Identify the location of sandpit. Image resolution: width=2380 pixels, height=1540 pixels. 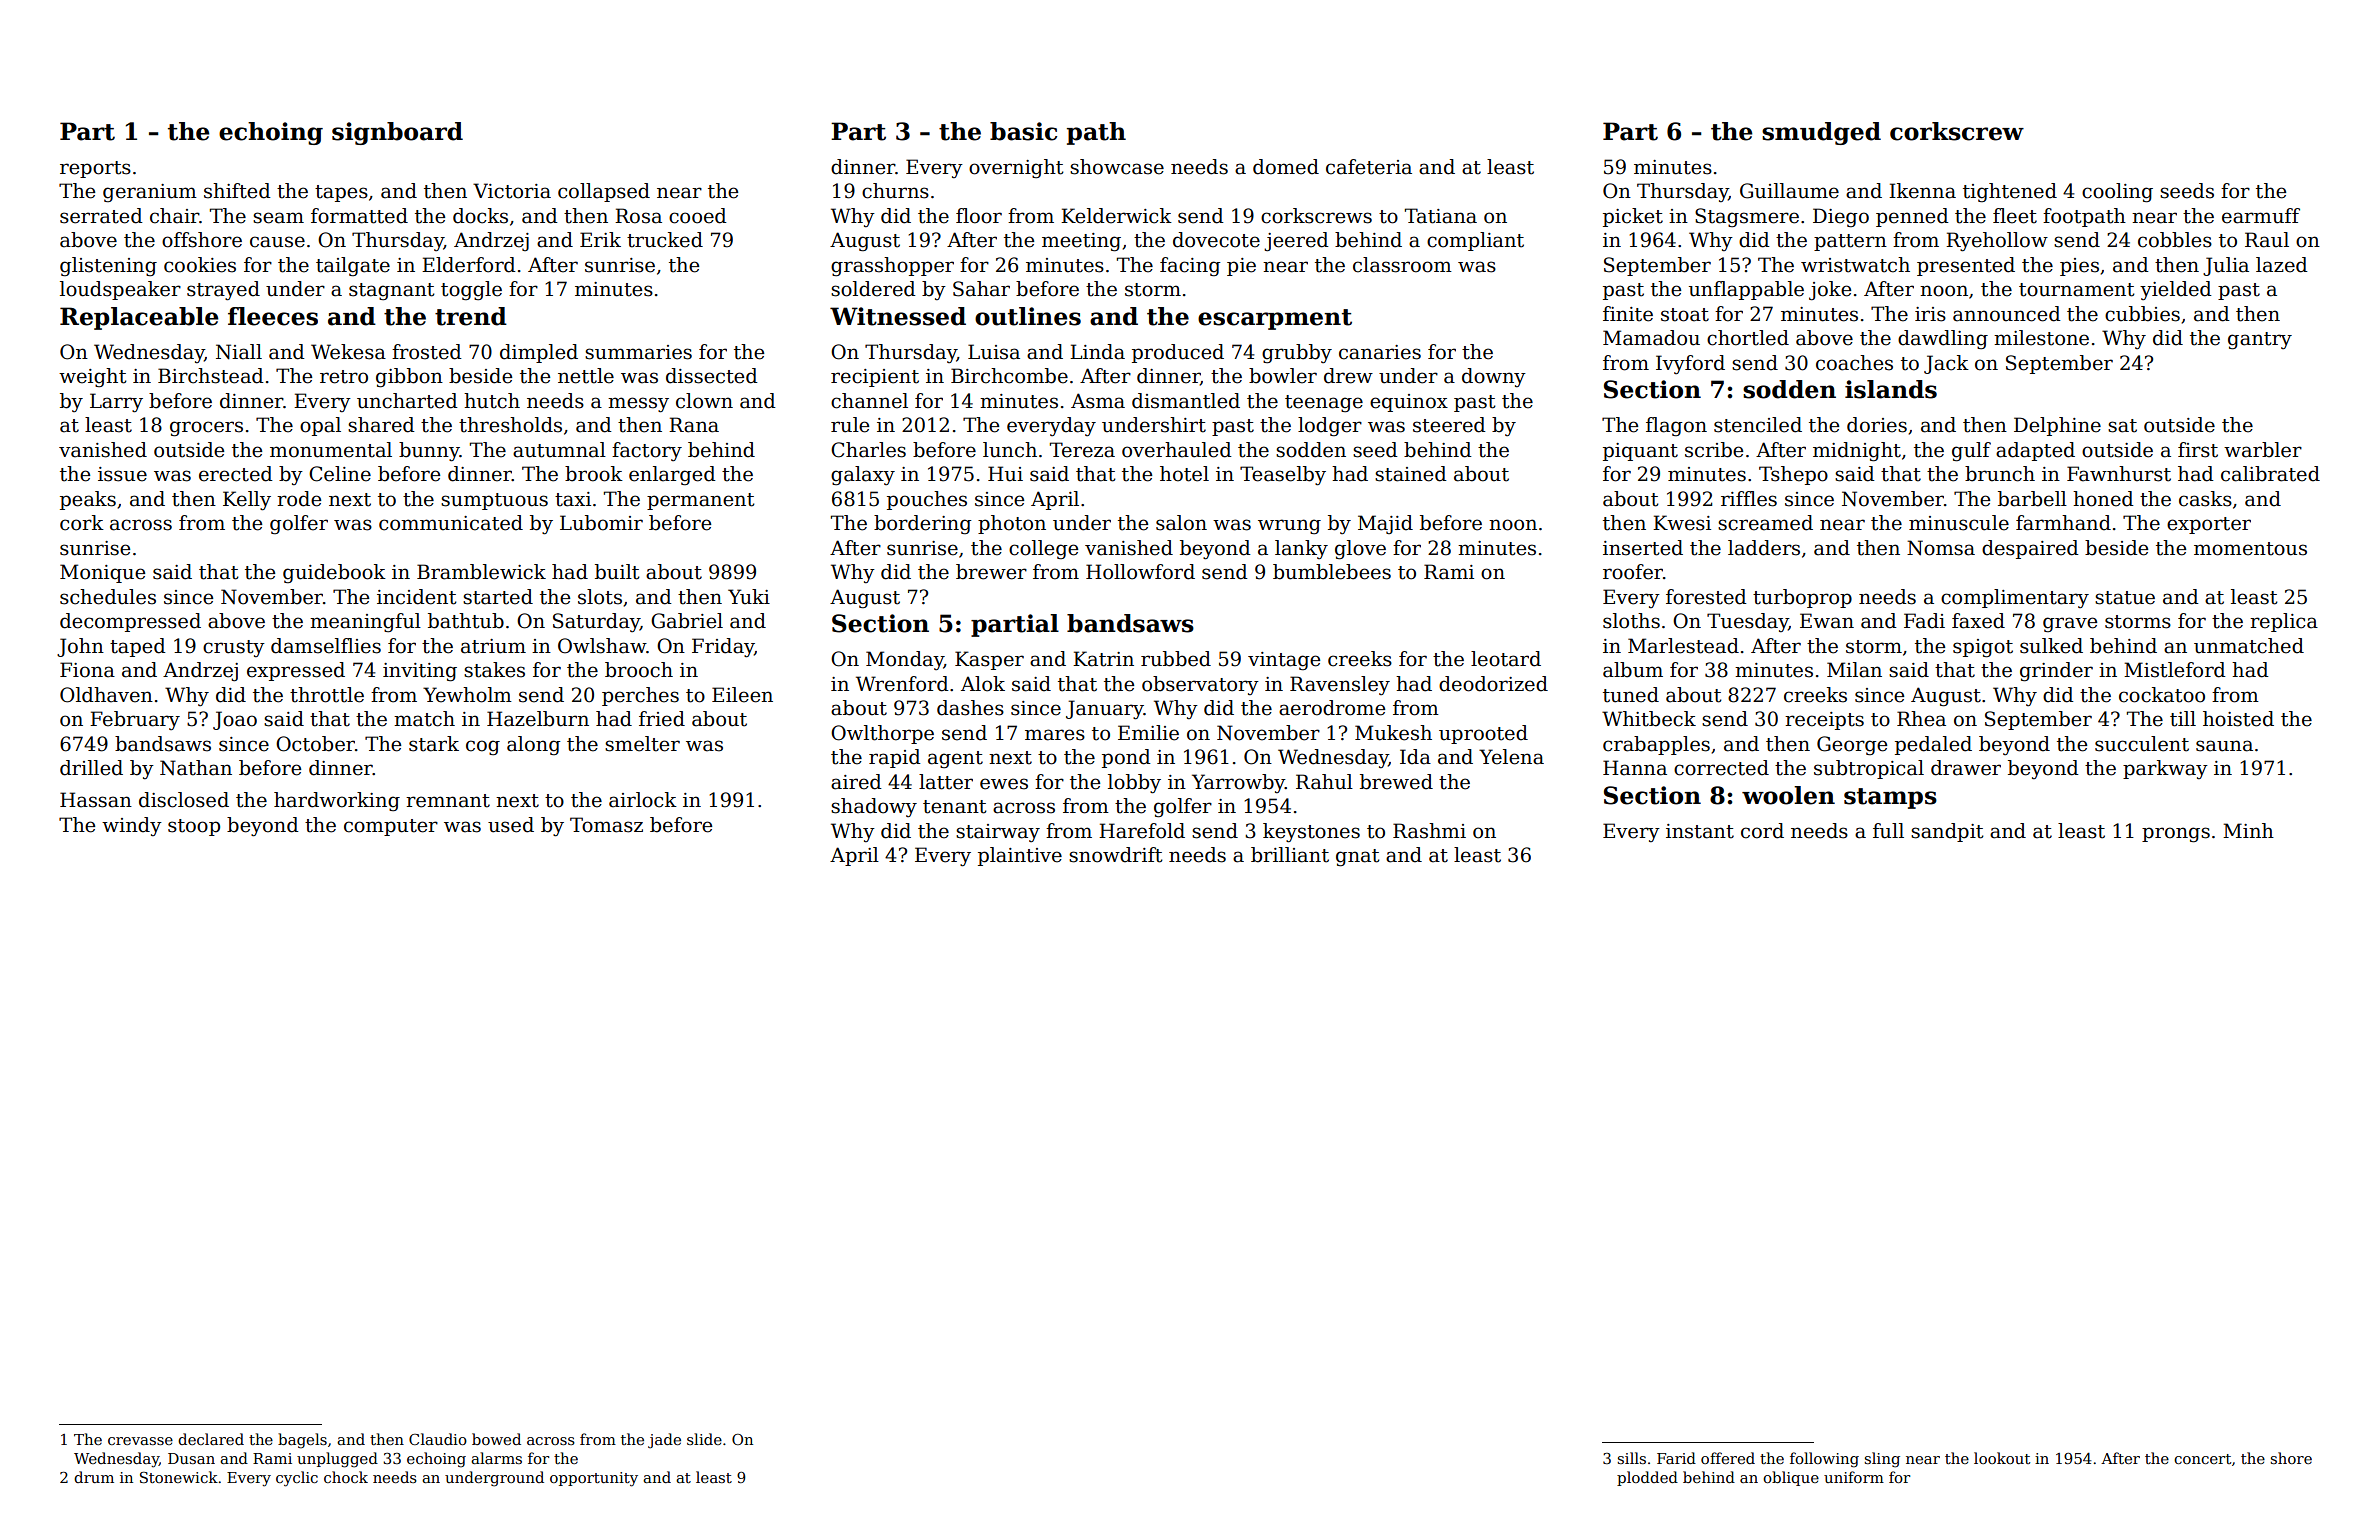
(1947, 832).
